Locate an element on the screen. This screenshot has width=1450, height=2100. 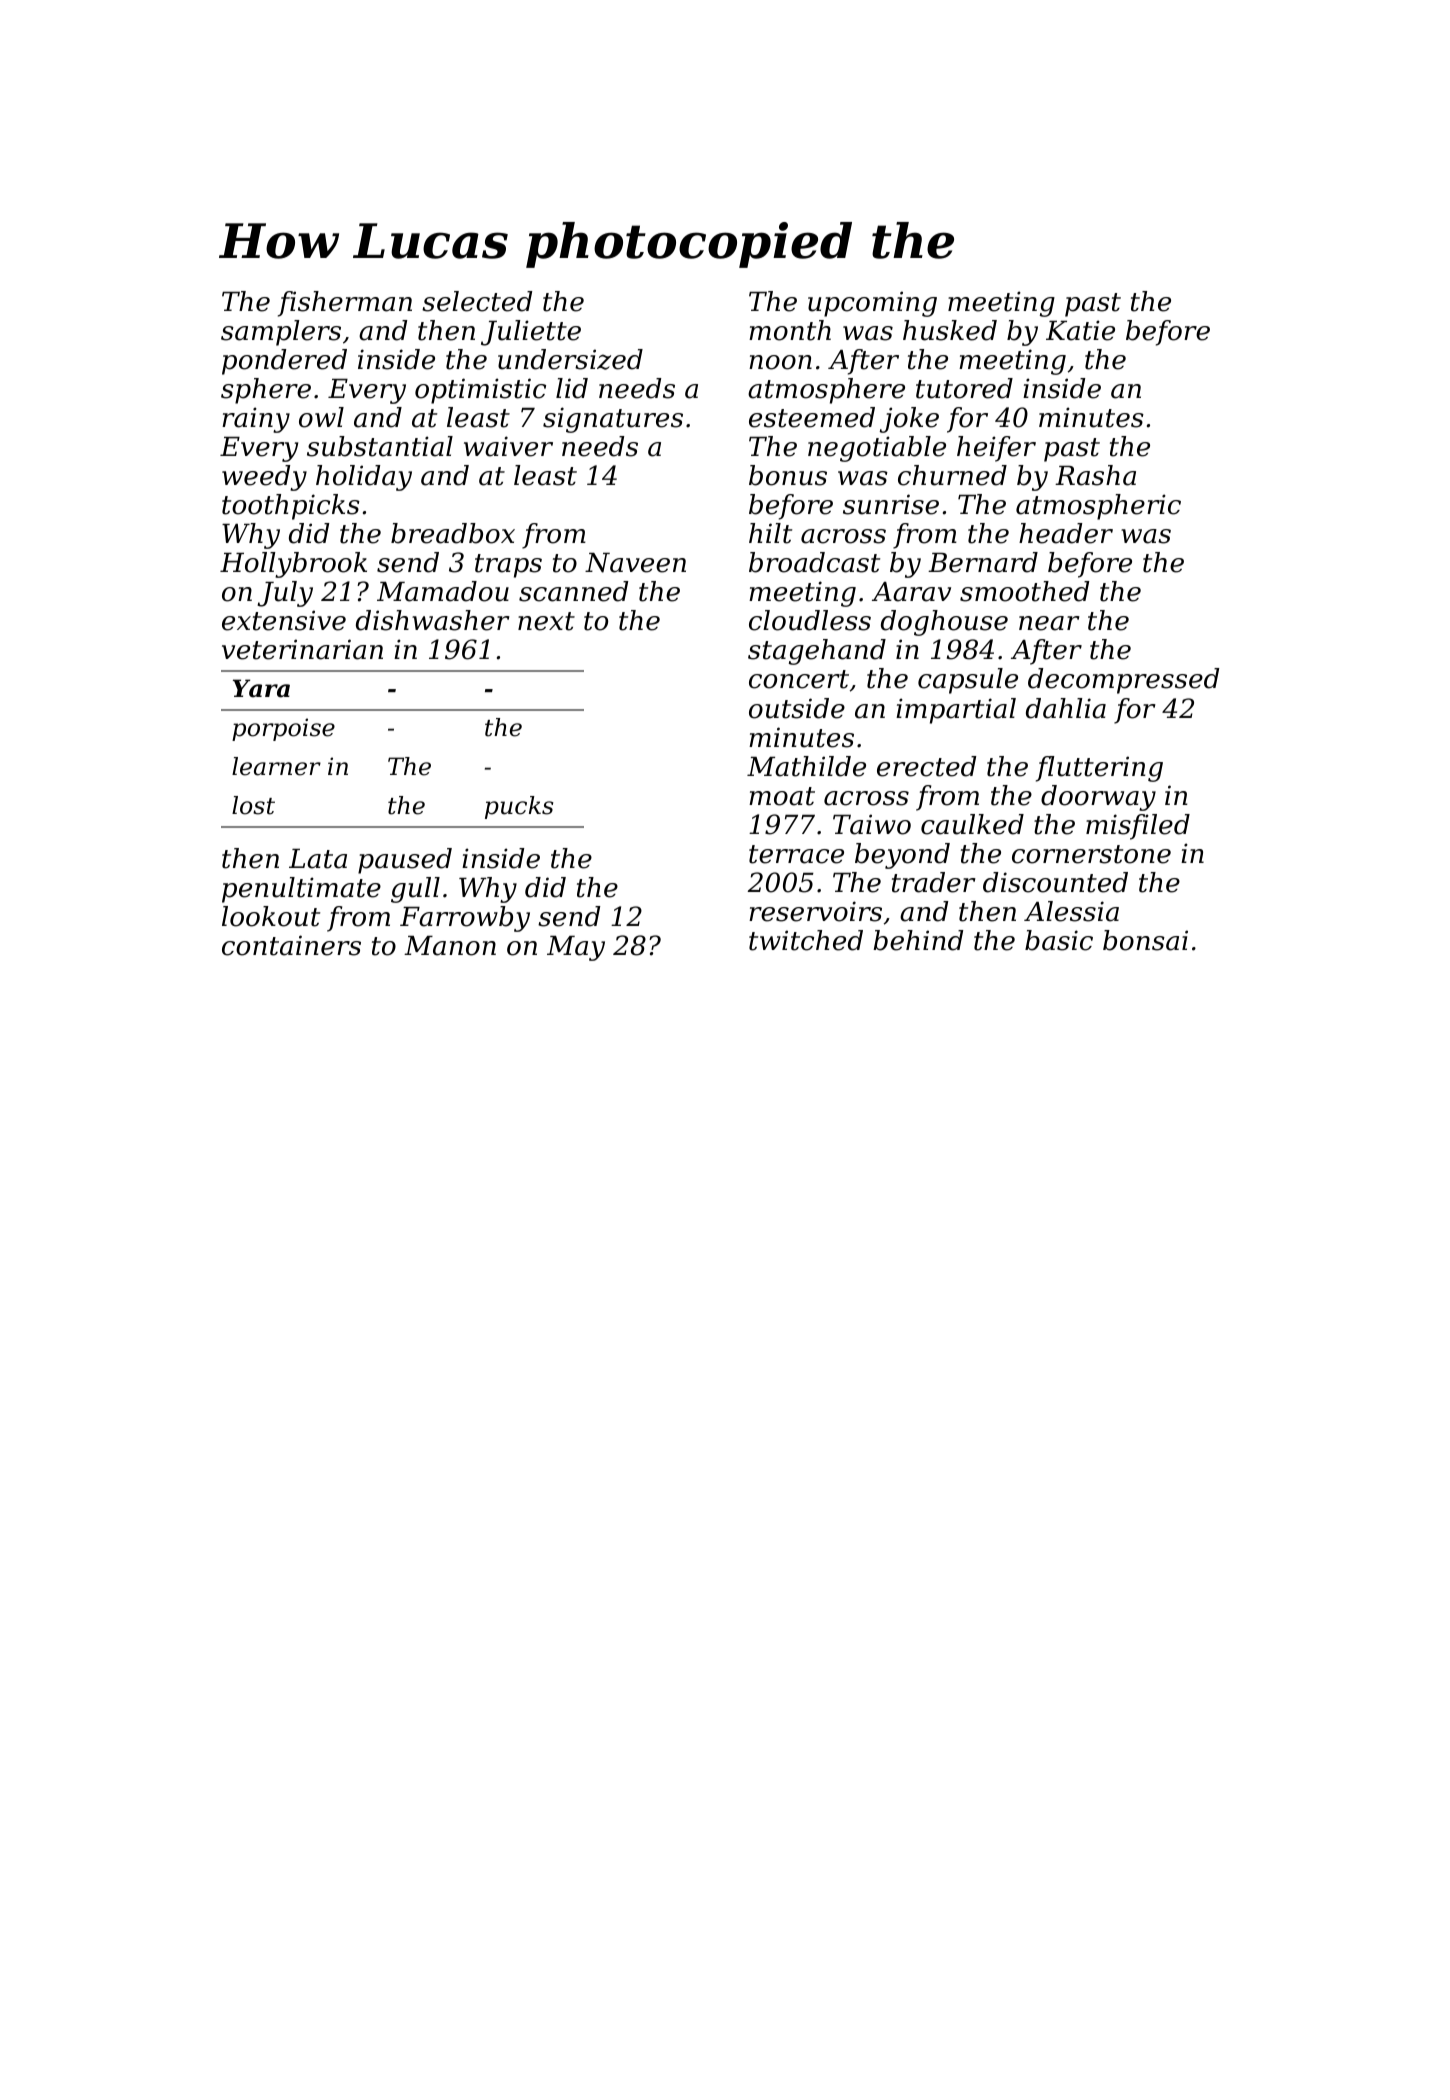
tutored is located at coordinates (964, 388).
